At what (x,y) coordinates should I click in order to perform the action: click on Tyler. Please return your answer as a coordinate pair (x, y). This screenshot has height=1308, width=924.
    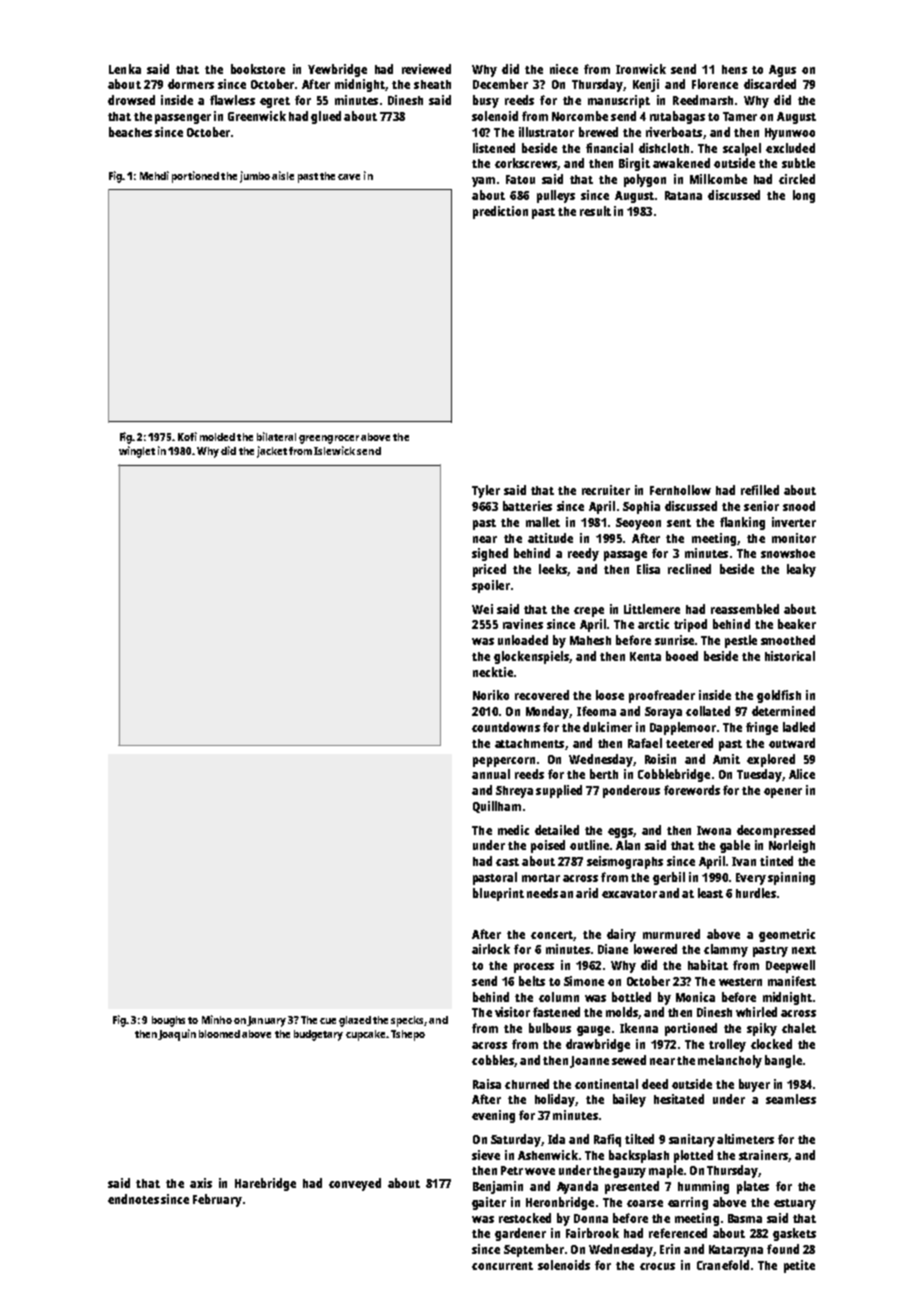
    Looking at the image, I should click on (486, 491).
